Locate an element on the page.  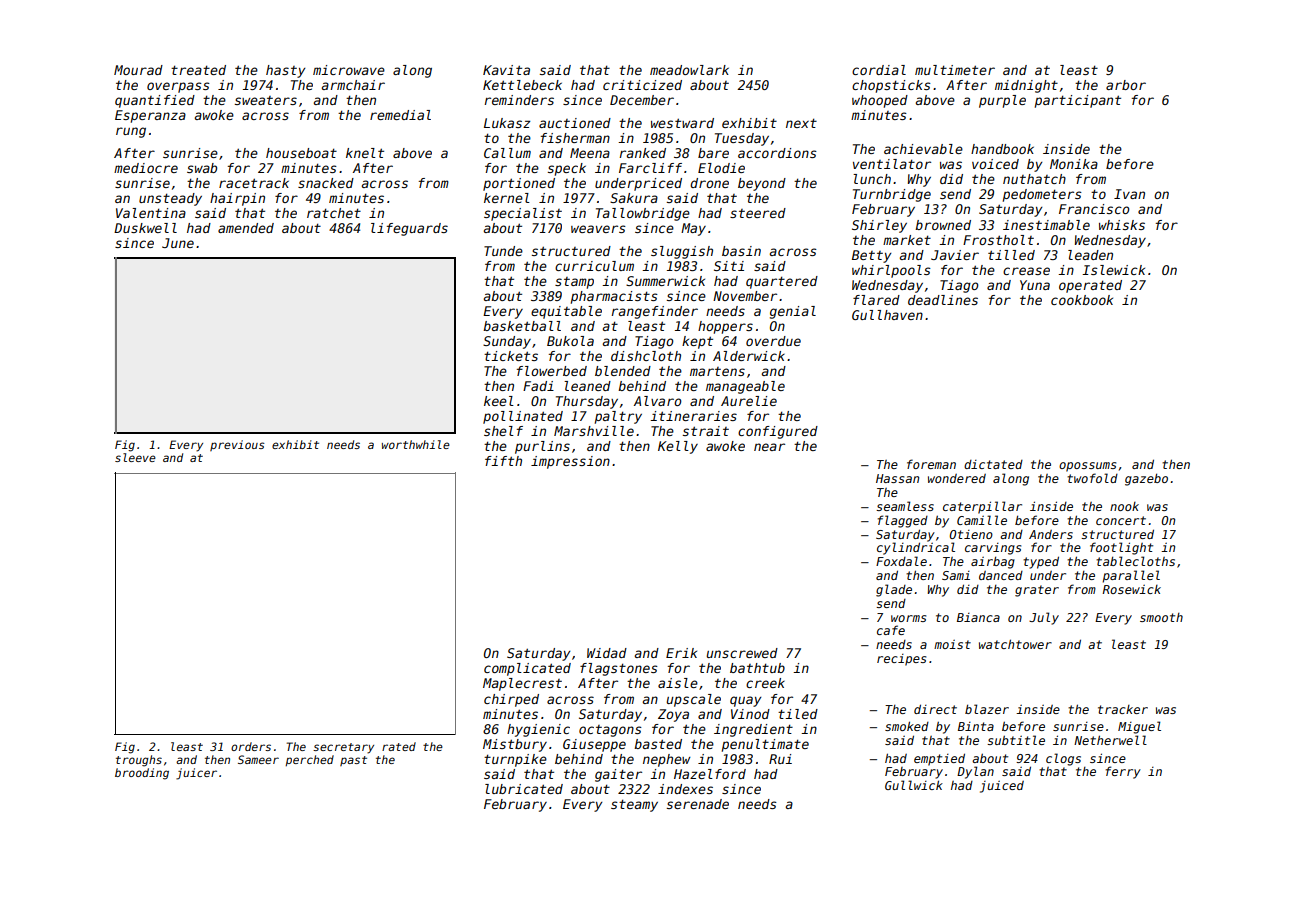
brooding is located at coordinates (142, 774).
